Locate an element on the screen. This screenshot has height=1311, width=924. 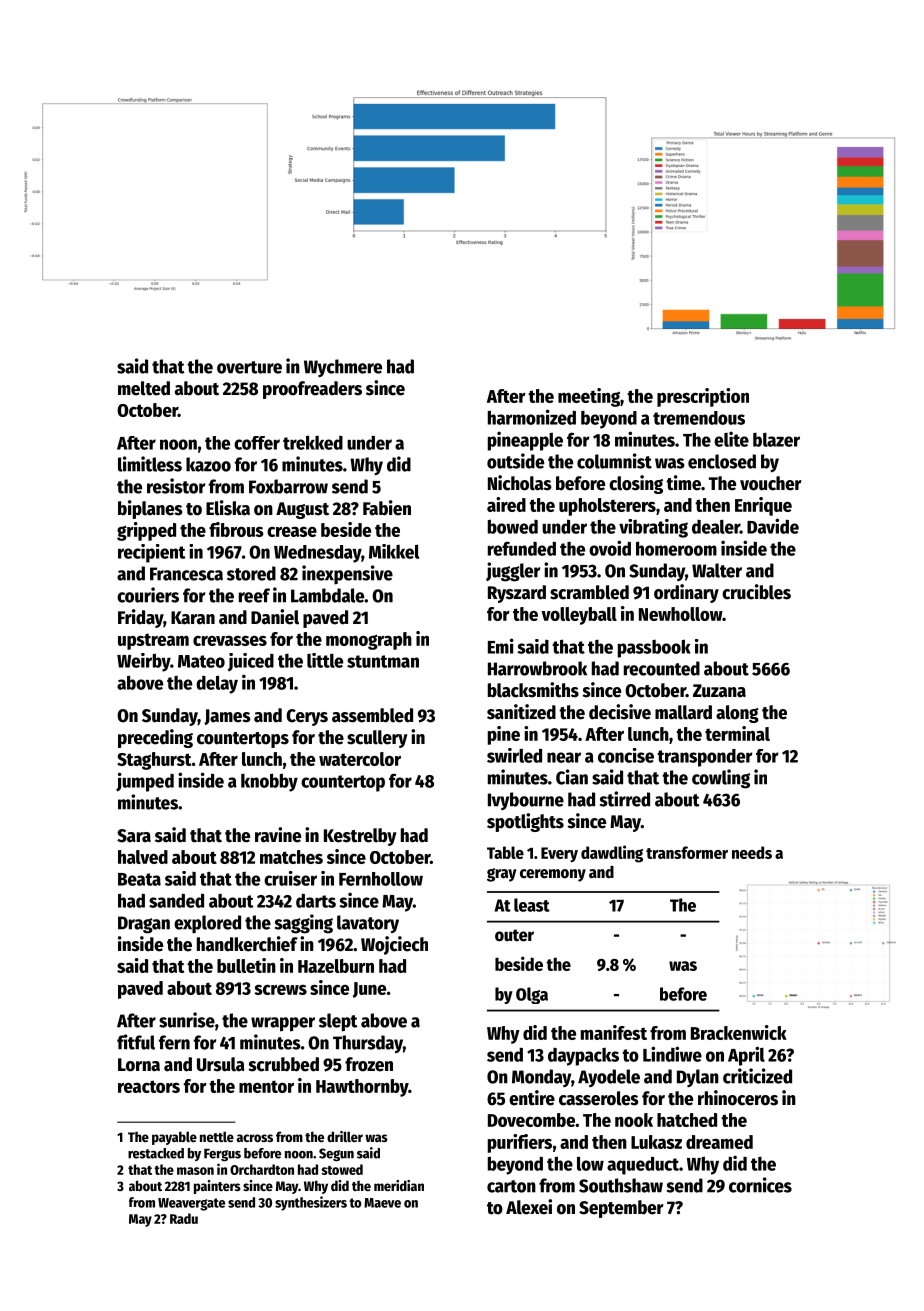
along is located at coordinates (737, 714).
